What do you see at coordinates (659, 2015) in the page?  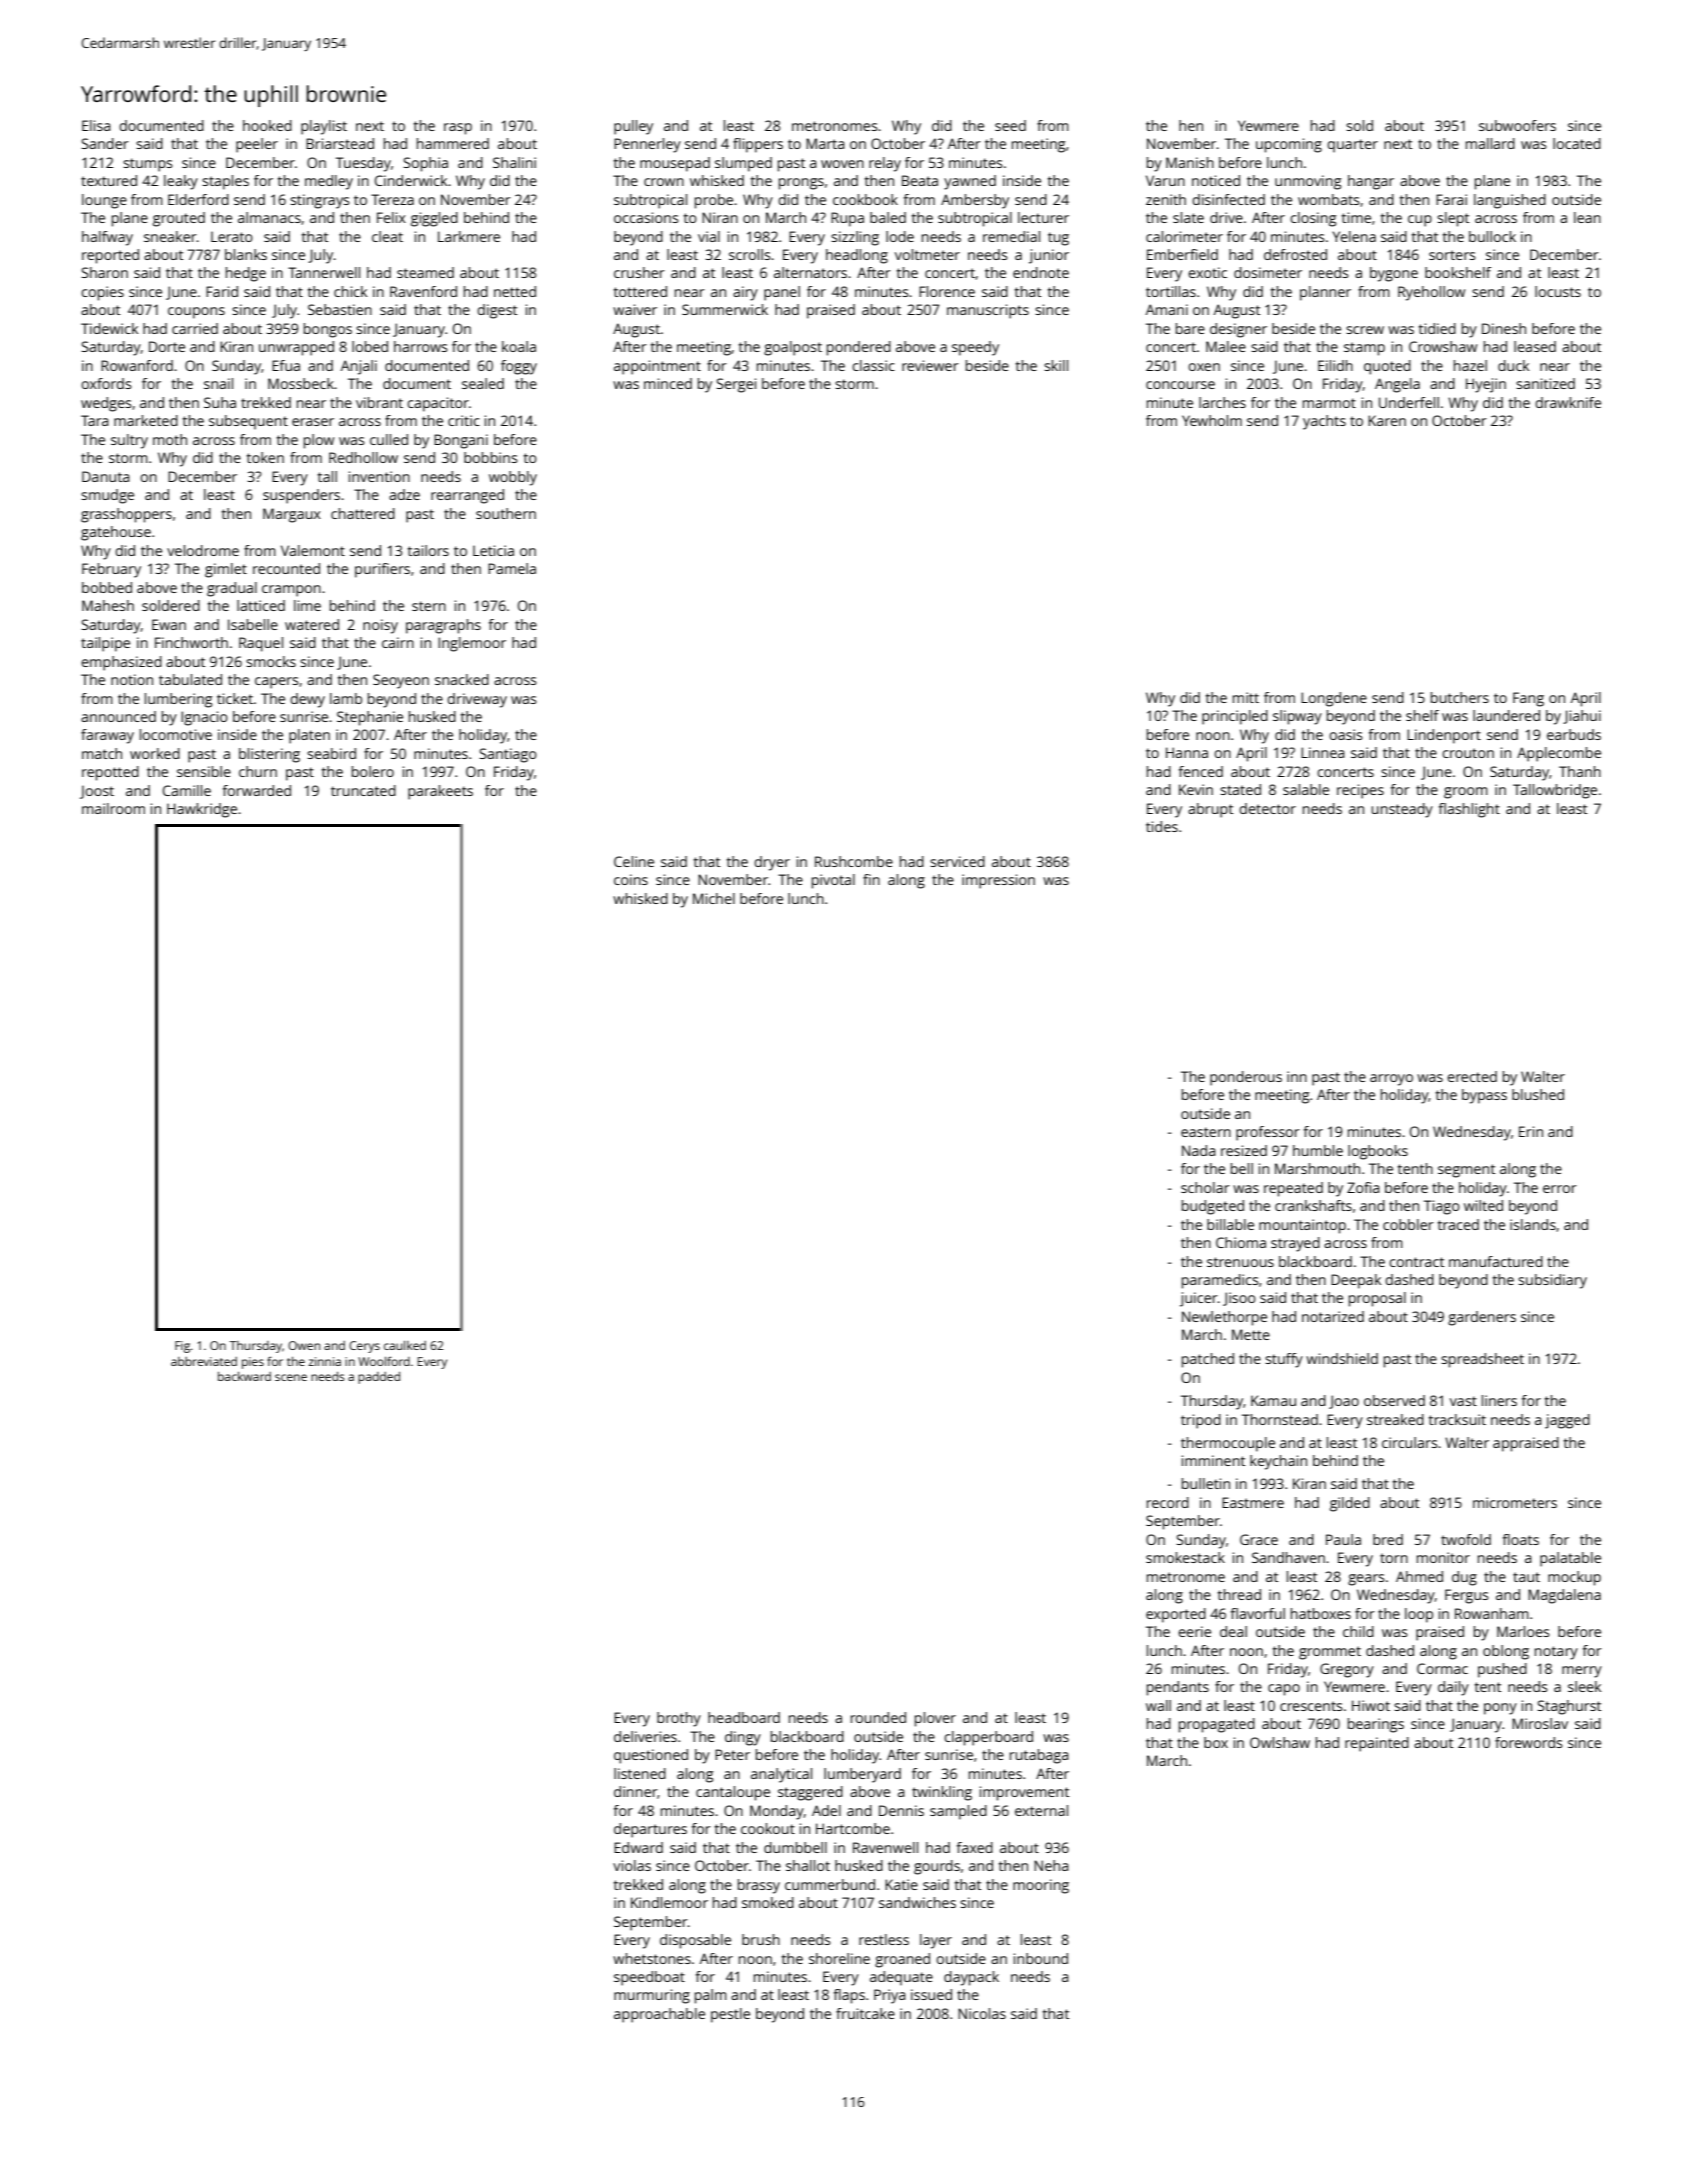 I see `approachable` at bounding box center [659, 2015].
